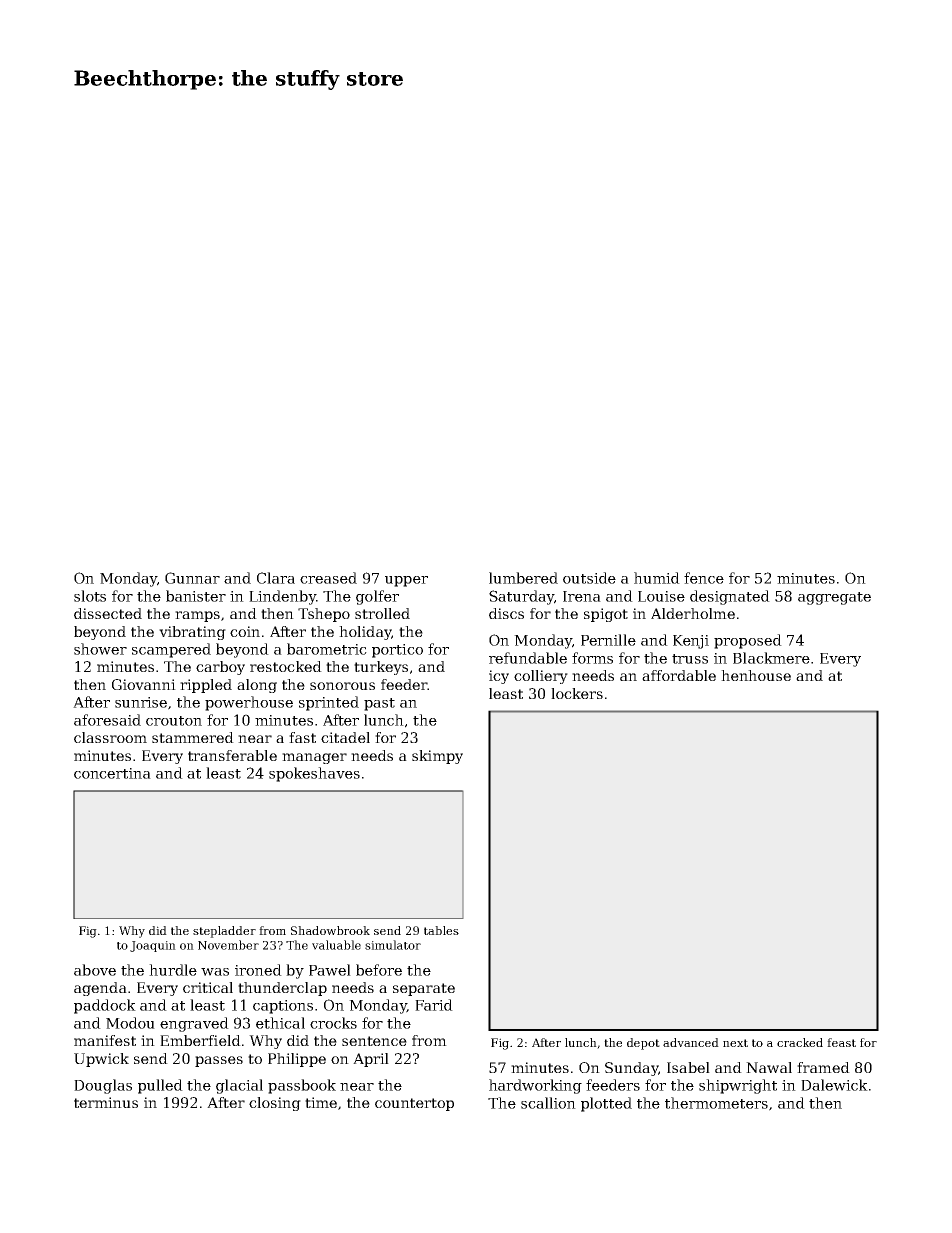 The image size is (952, 1233). Describe the element at coordinates (224, 932) in the page. I see `stepladder` at that location.
